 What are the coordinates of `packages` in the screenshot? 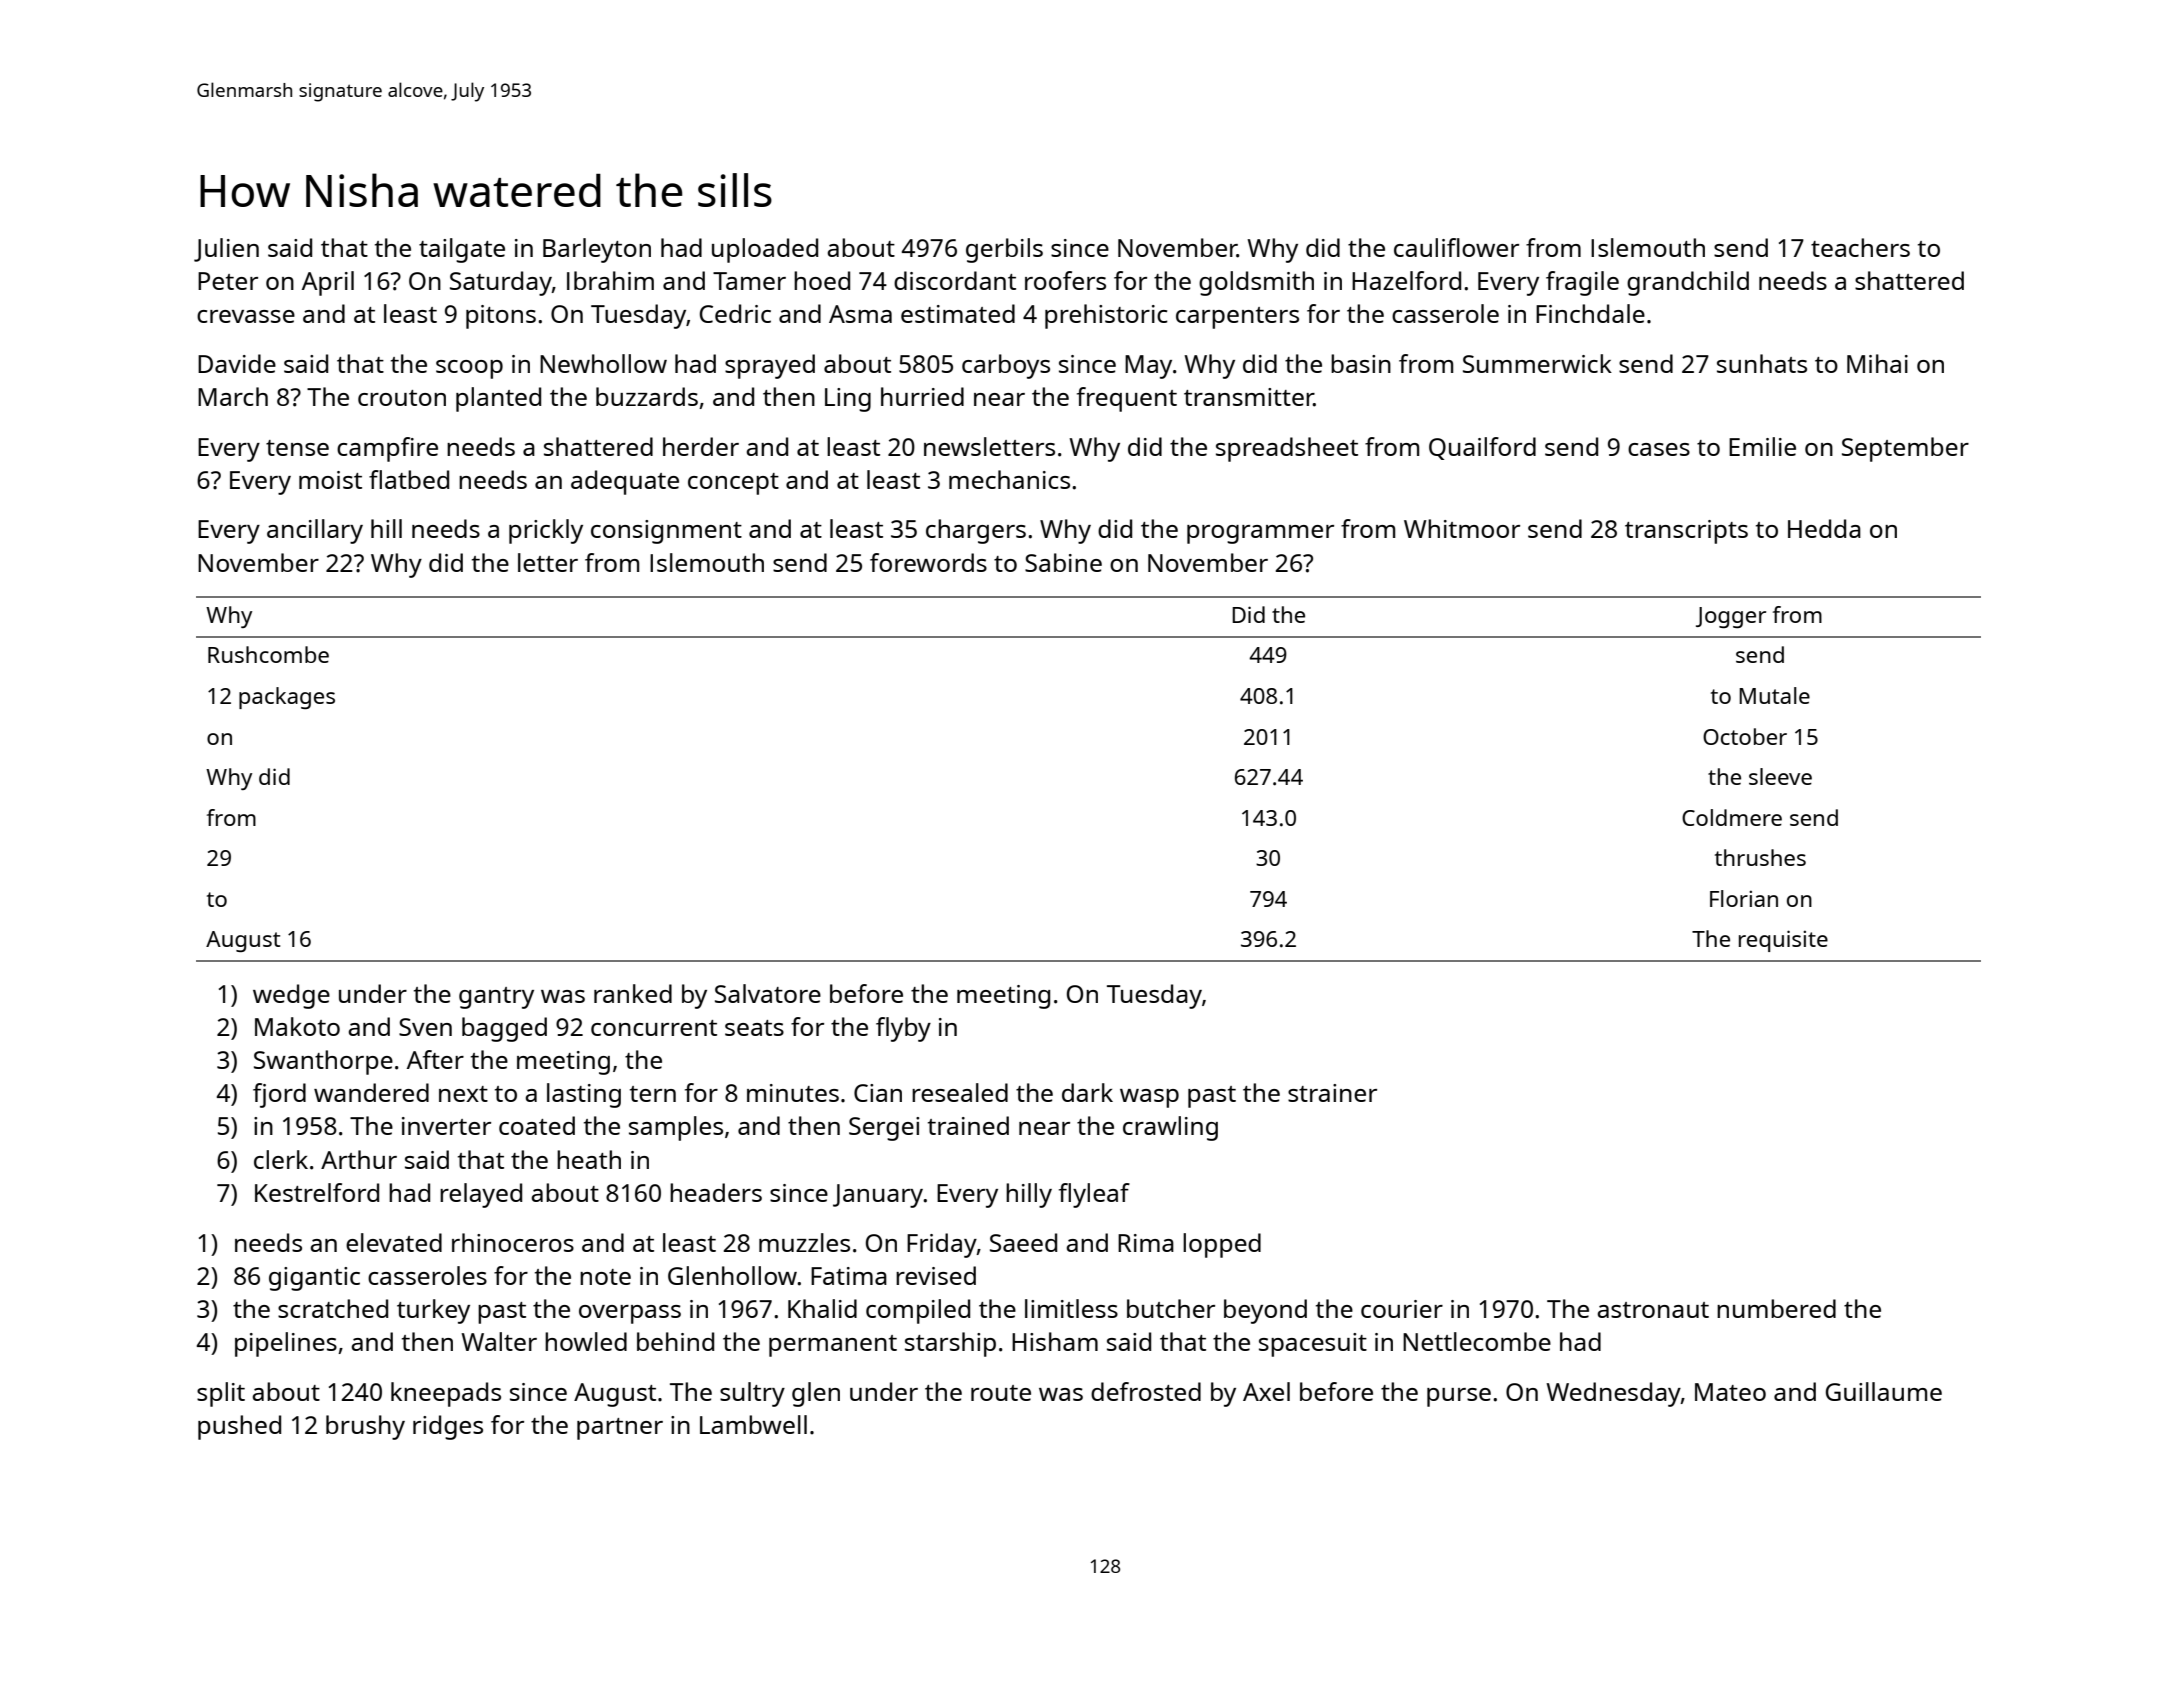 It's located at (287, 698).
